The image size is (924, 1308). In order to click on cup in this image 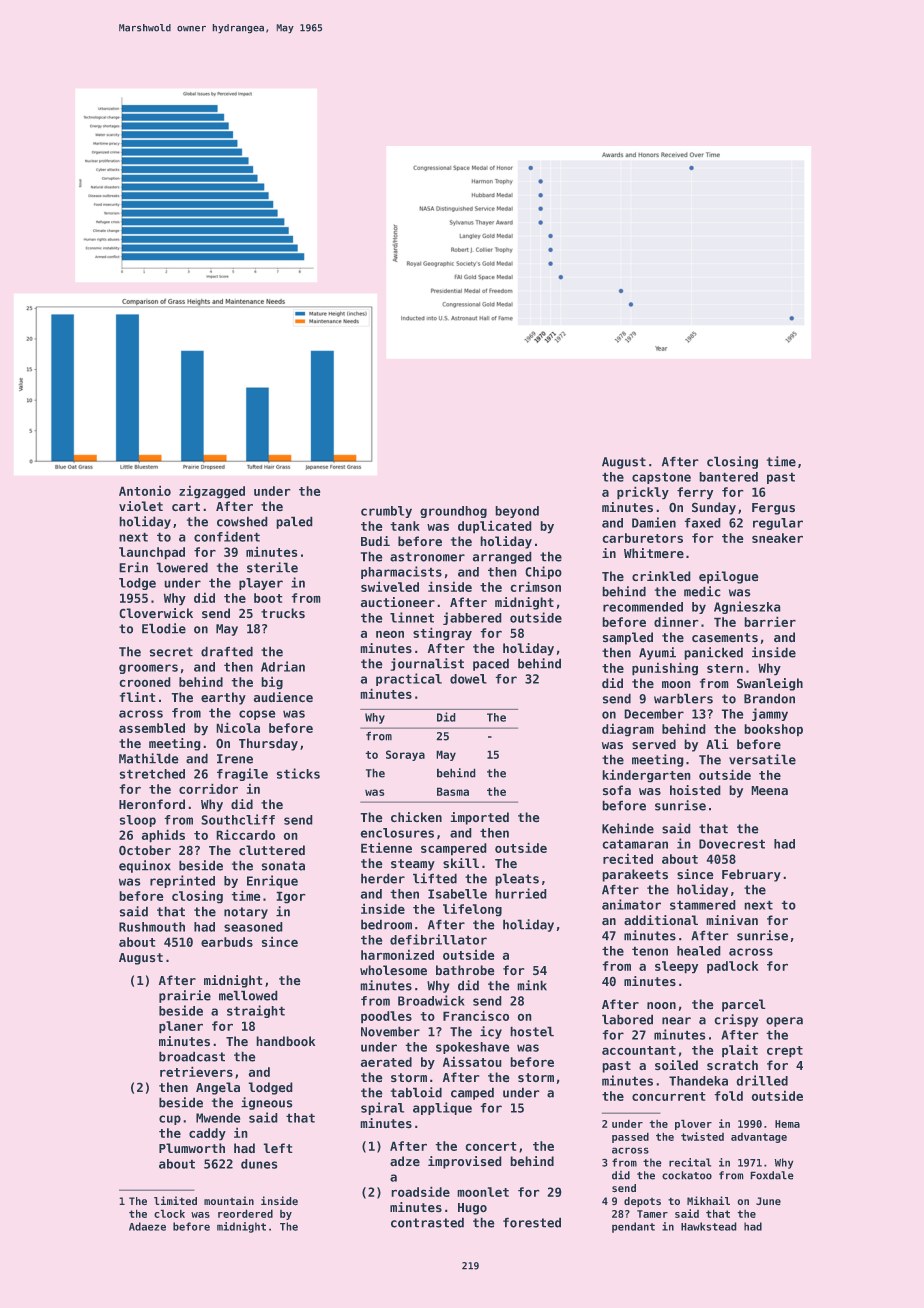, I will do `click(170, 1120)`.
